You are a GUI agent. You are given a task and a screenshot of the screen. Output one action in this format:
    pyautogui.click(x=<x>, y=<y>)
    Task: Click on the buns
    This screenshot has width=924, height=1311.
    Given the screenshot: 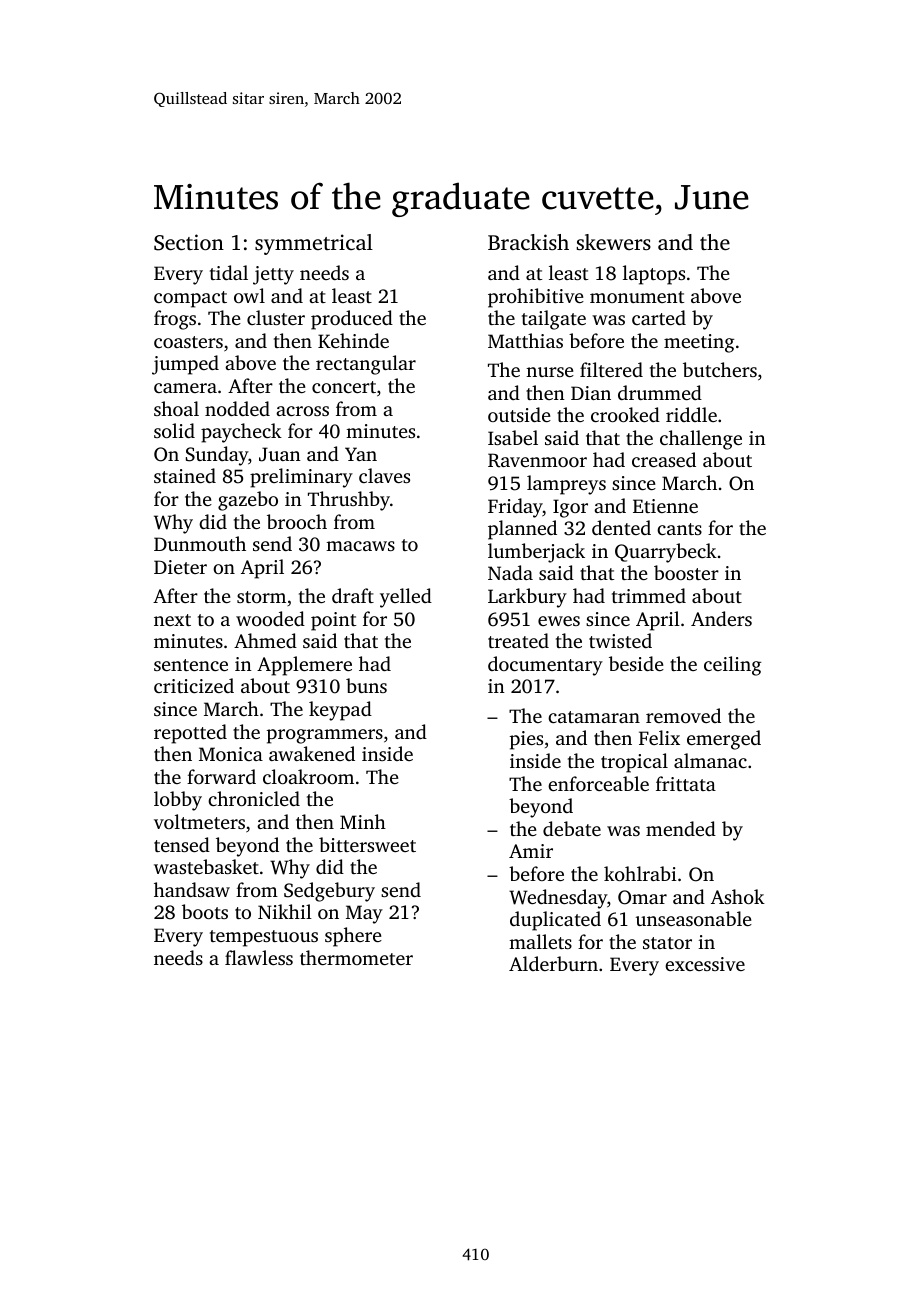 What is the action you would take?
    pyautogui.click(x=366, y=685)
